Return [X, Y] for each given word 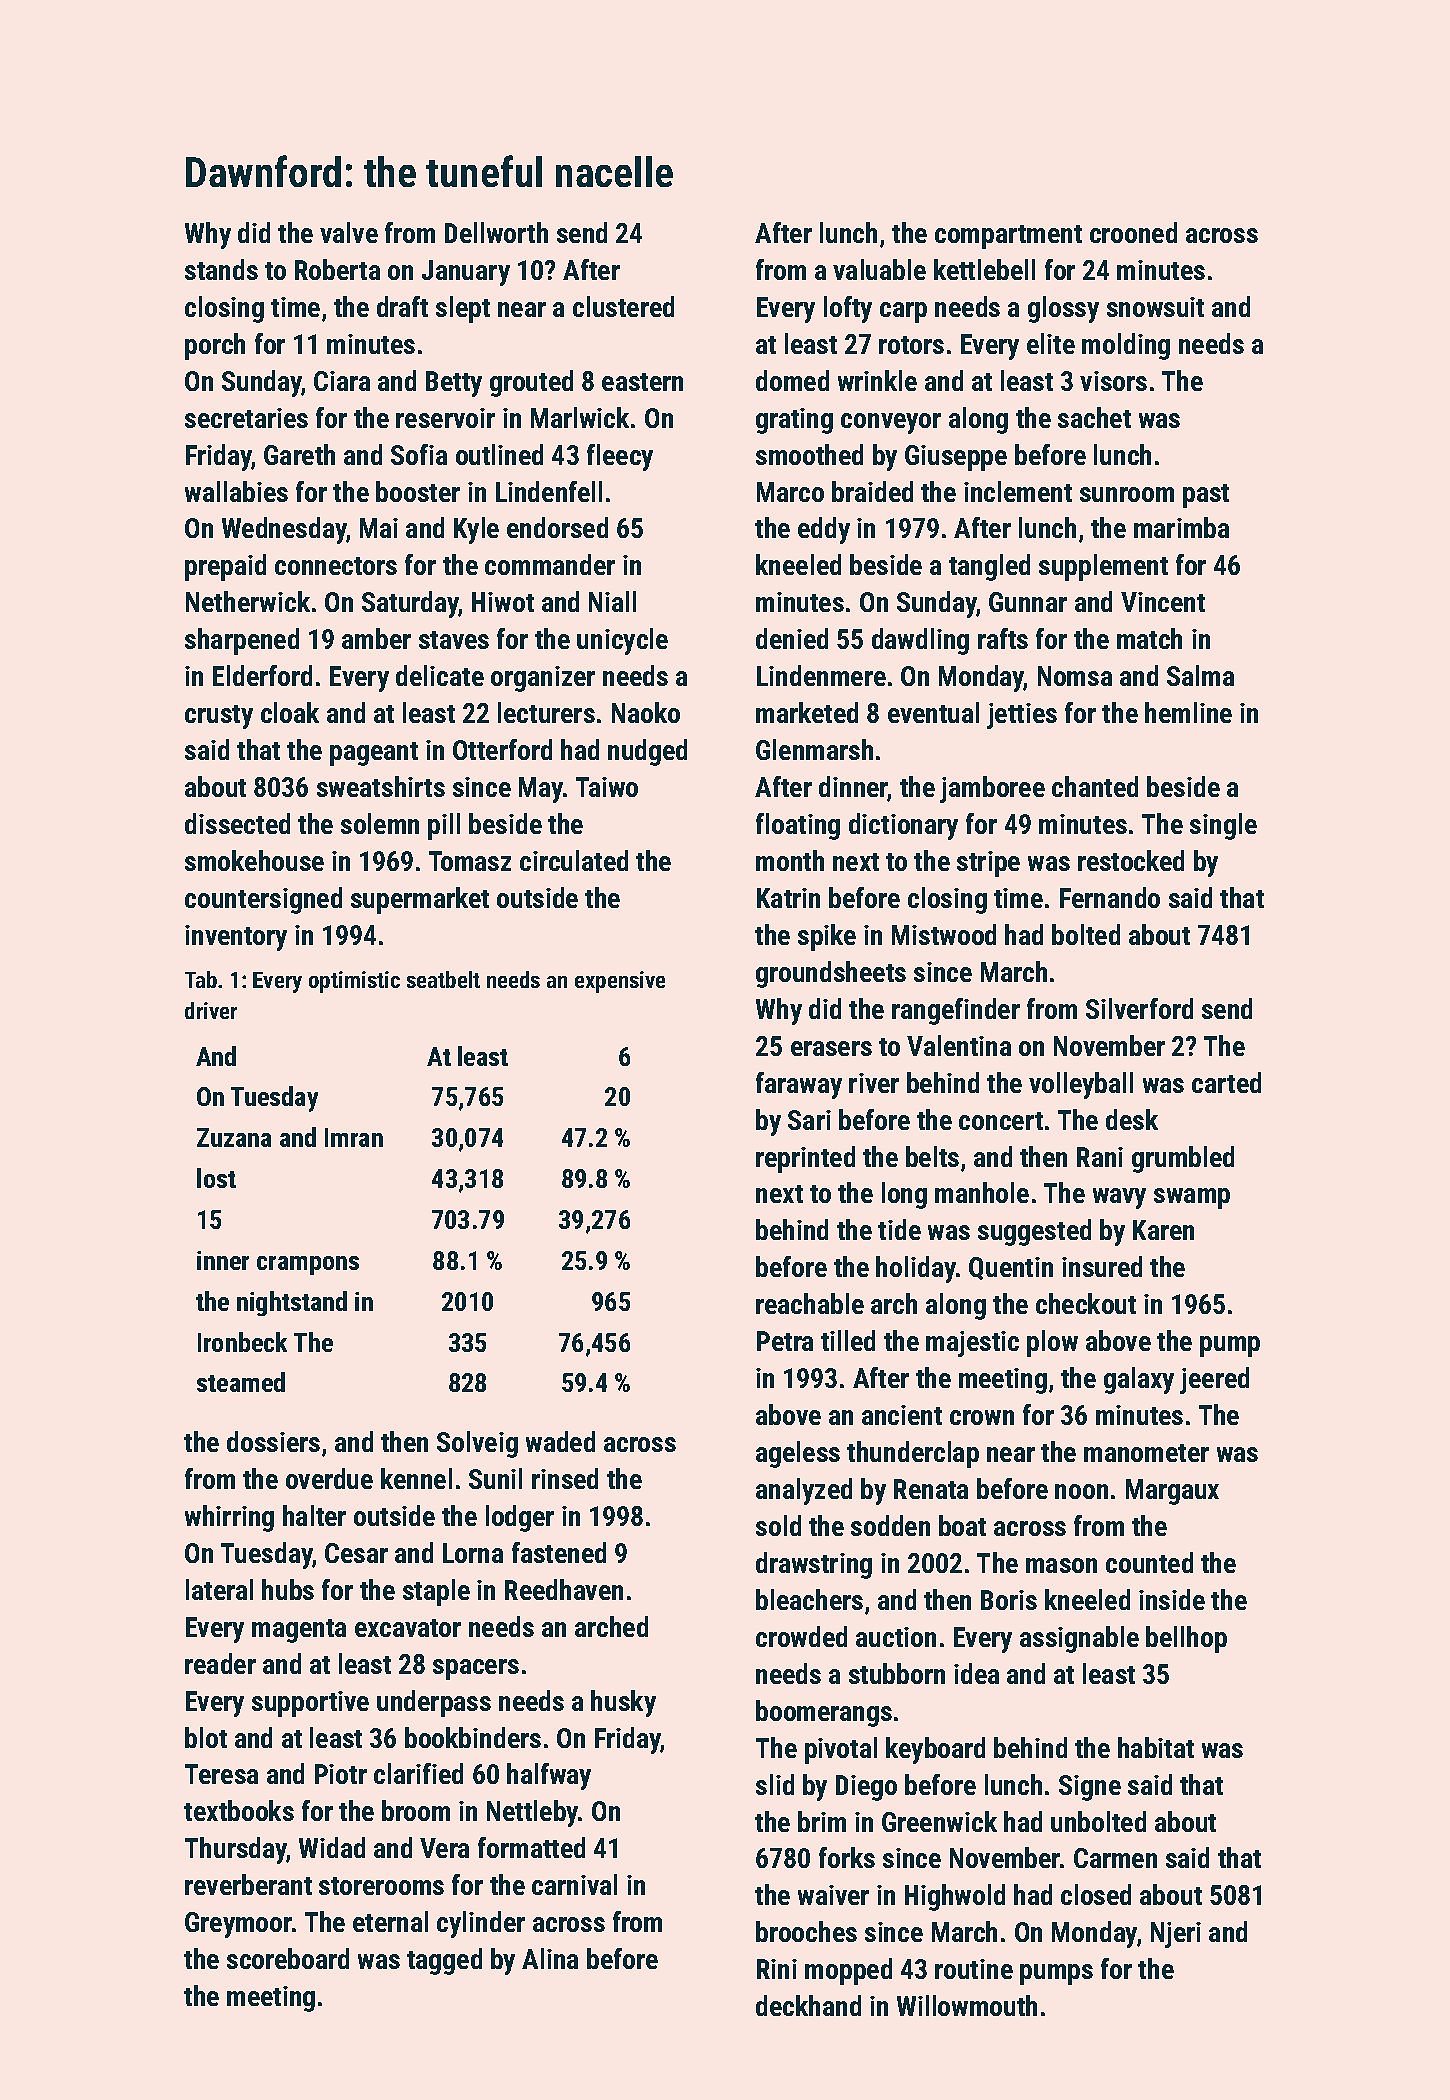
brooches [806, 1931]
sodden [890, 1525]
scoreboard [288, 1958]
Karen [1163, 1230]
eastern [642, 382]
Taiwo [607, 787]
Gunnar [1028, 602]
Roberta [337, 269]
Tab [201, 979]
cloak [290, 712]
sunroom [1127, 494]
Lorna [473, 1553]
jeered [1214, 1380]
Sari [809, 1120]
